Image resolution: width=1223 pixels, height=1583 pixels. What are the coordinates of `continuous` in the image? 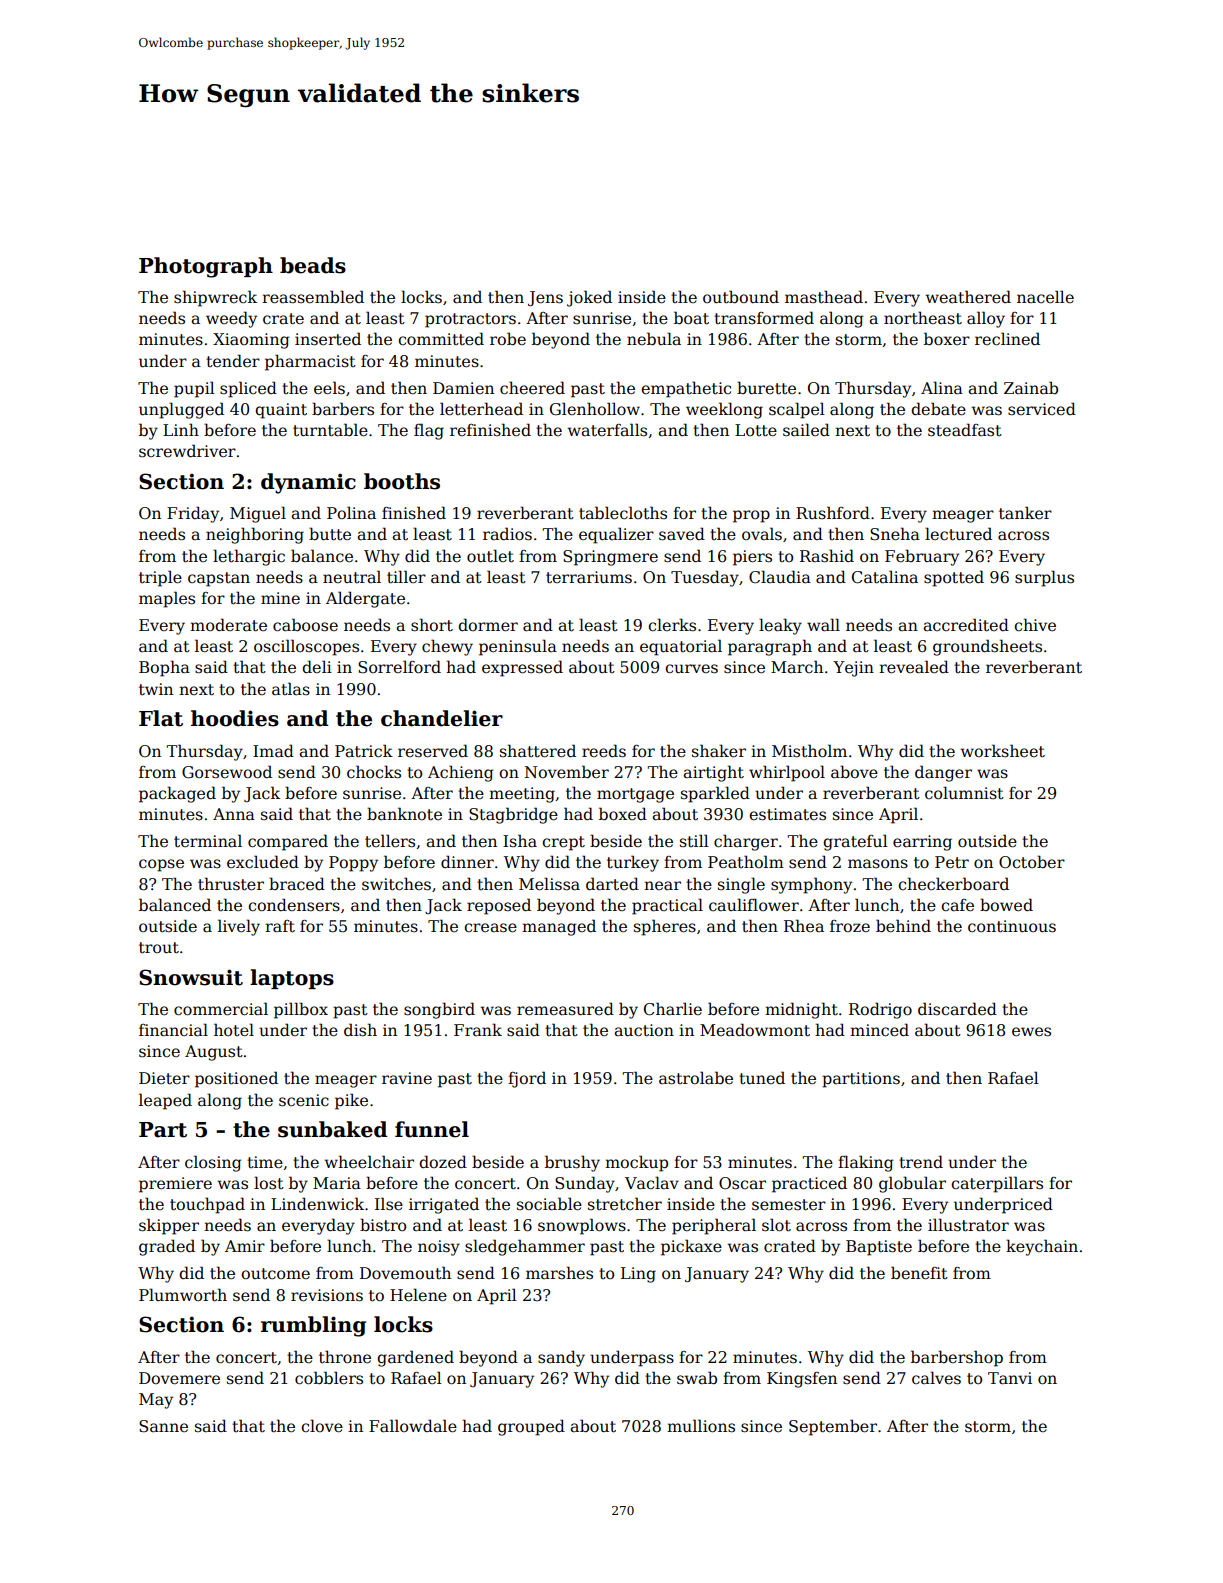 It's located at (1012, 926).
